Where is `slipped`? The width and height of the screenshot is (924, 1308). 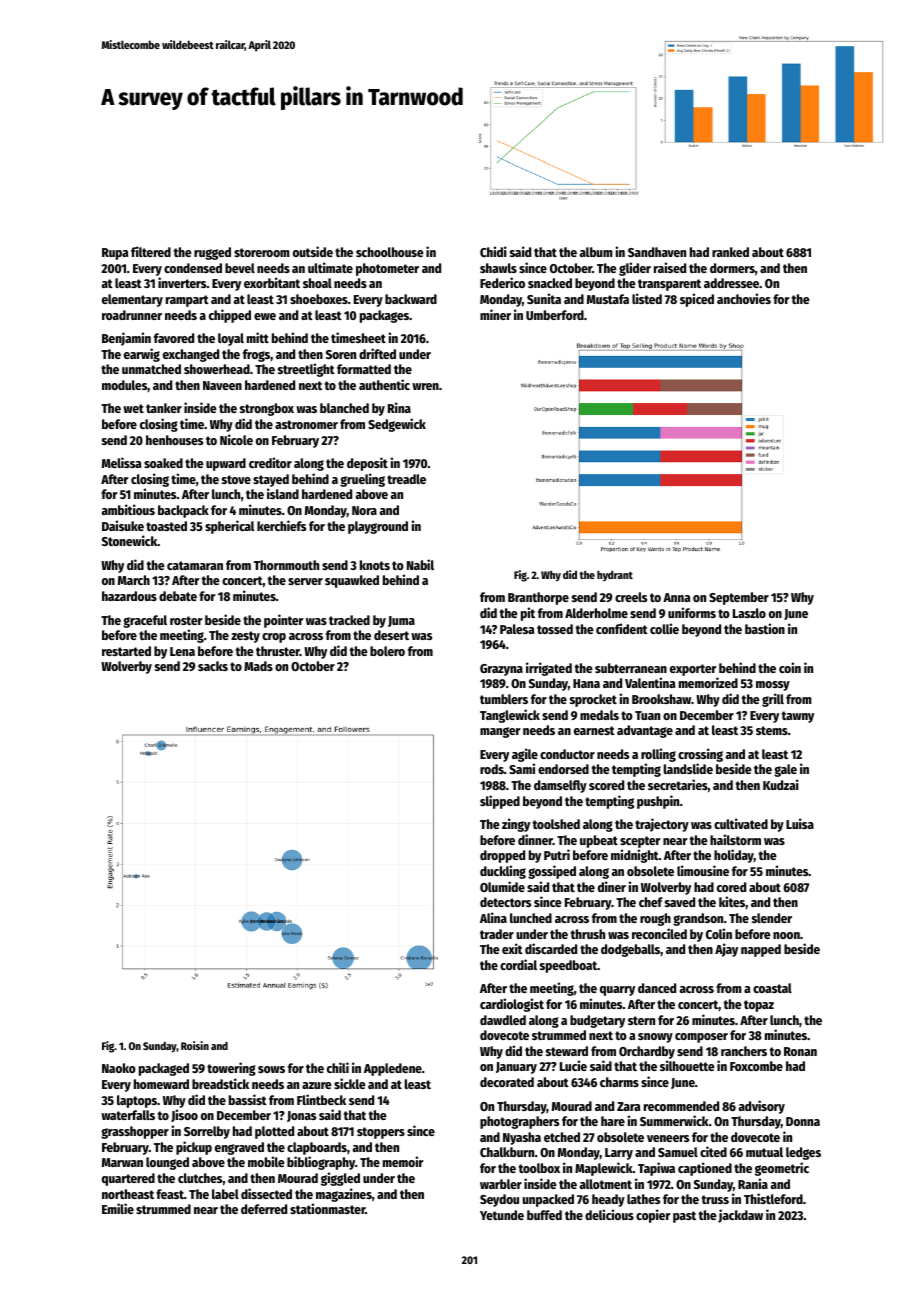 slipped is located at coordinates (500, 802).
